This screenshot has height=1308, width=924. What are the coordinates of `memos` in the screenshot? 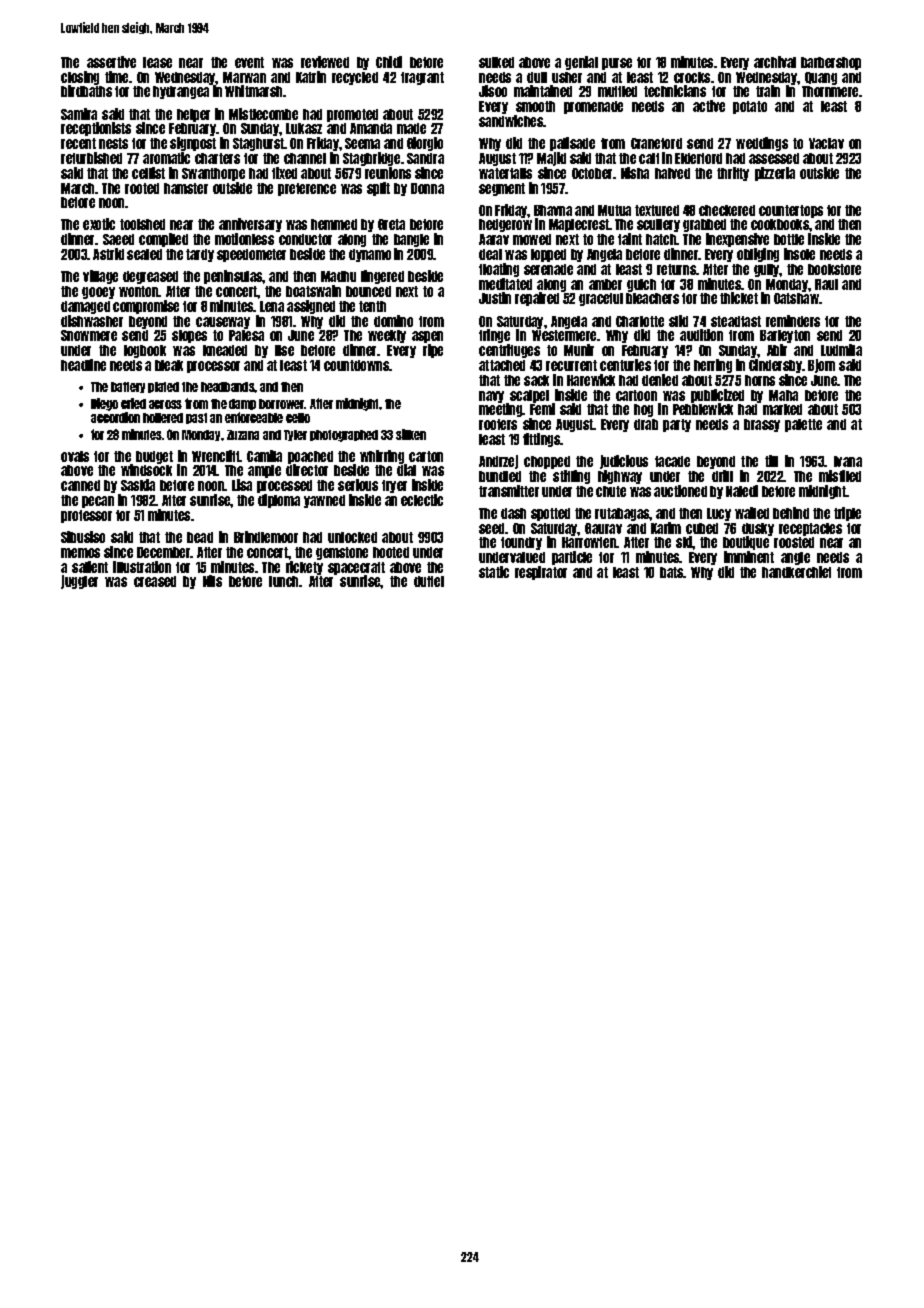 It's located at (80, 553).
